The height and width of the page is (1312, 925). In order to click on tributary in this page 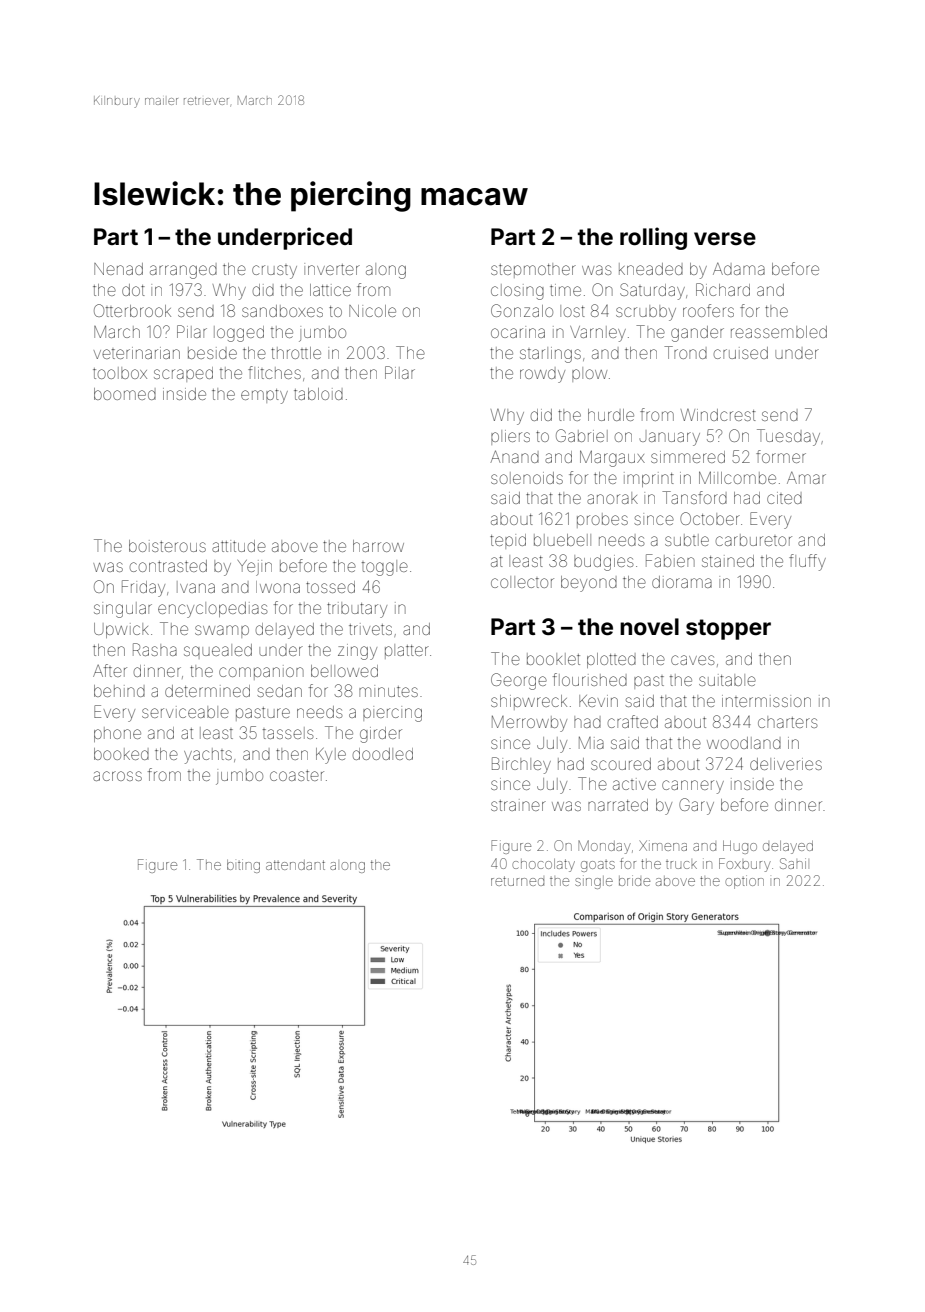, I will do `click(357, 610)`.
